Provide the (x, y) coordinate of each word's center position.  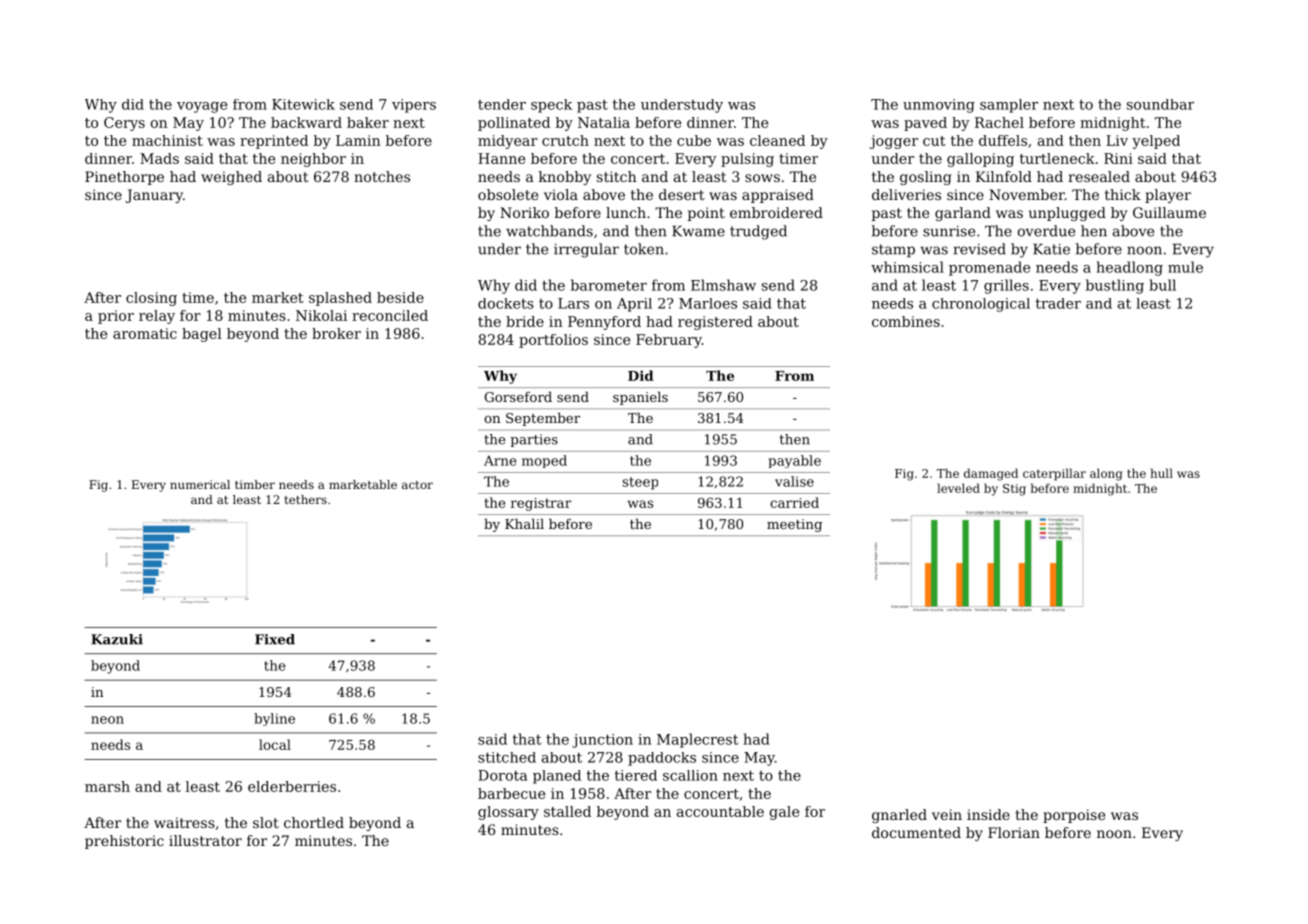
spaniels (640, 398)
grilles (1006, 286)
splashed (340, 299)
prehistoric (124, 842)
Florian (1014, 832)
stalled (567, 811)
